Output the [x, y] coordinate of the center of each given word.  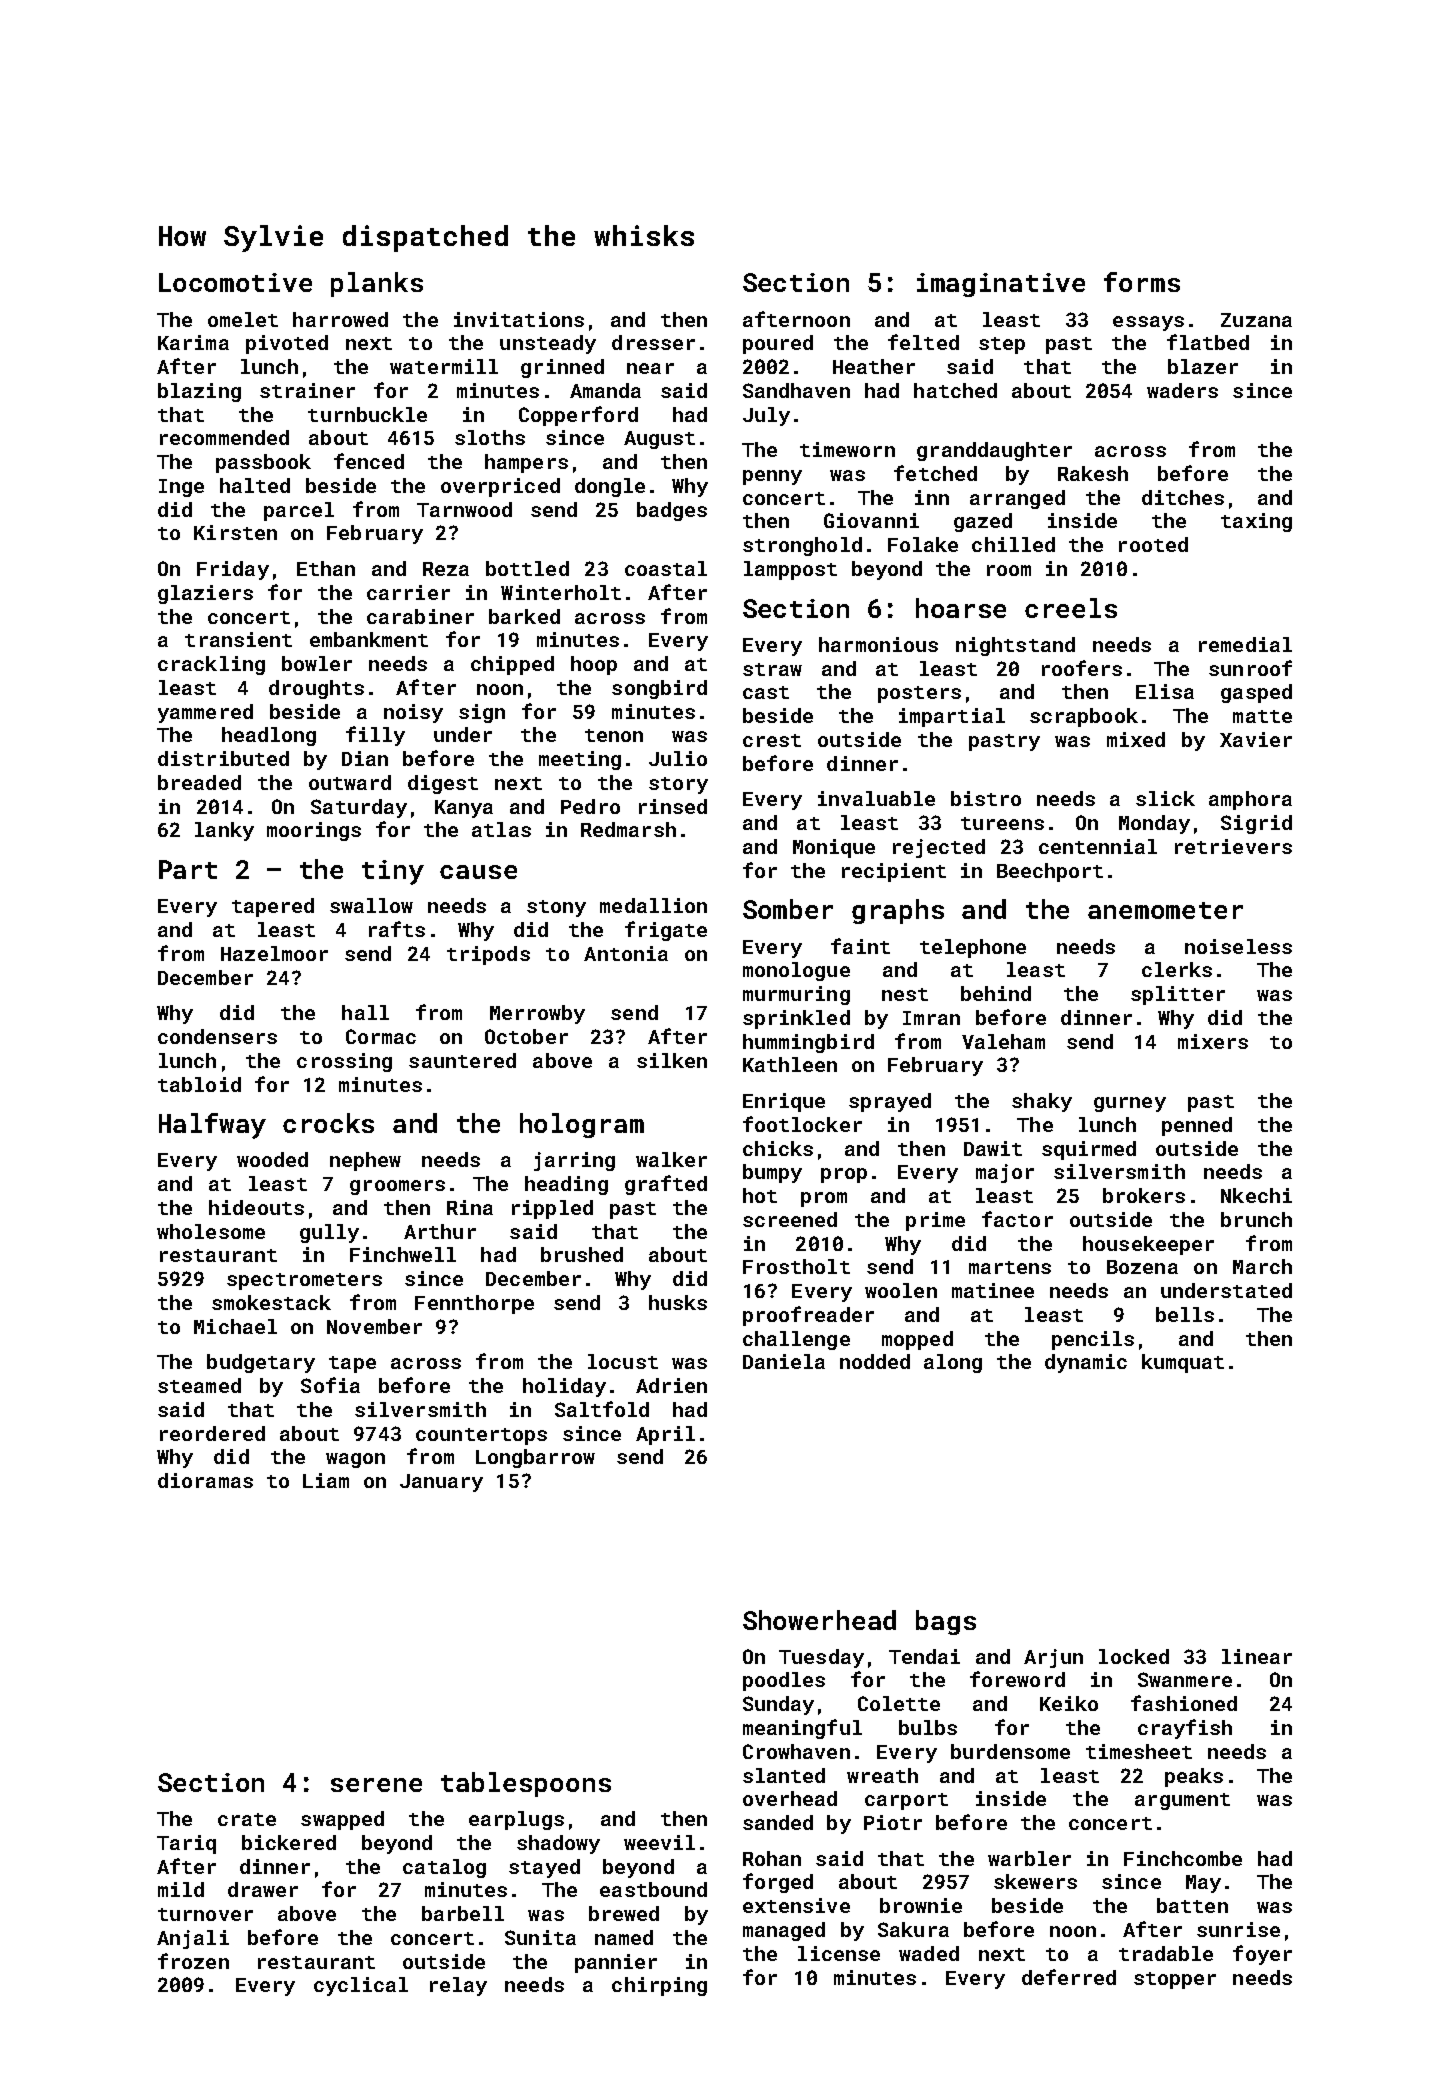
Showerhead [819, 1620]
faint [860, 946]
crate [247, 1819]
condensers [217, 1036]
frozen [193, 1961]
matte [1262, 716]
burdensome [1010, 1751]
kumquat [1183, 1363]
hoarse [961, 608]
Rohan [772, 1858]
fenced [369, 461]
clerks [1177, 969]
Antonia [626, 953]
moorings [314, 831]
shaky [1042, 1102]
